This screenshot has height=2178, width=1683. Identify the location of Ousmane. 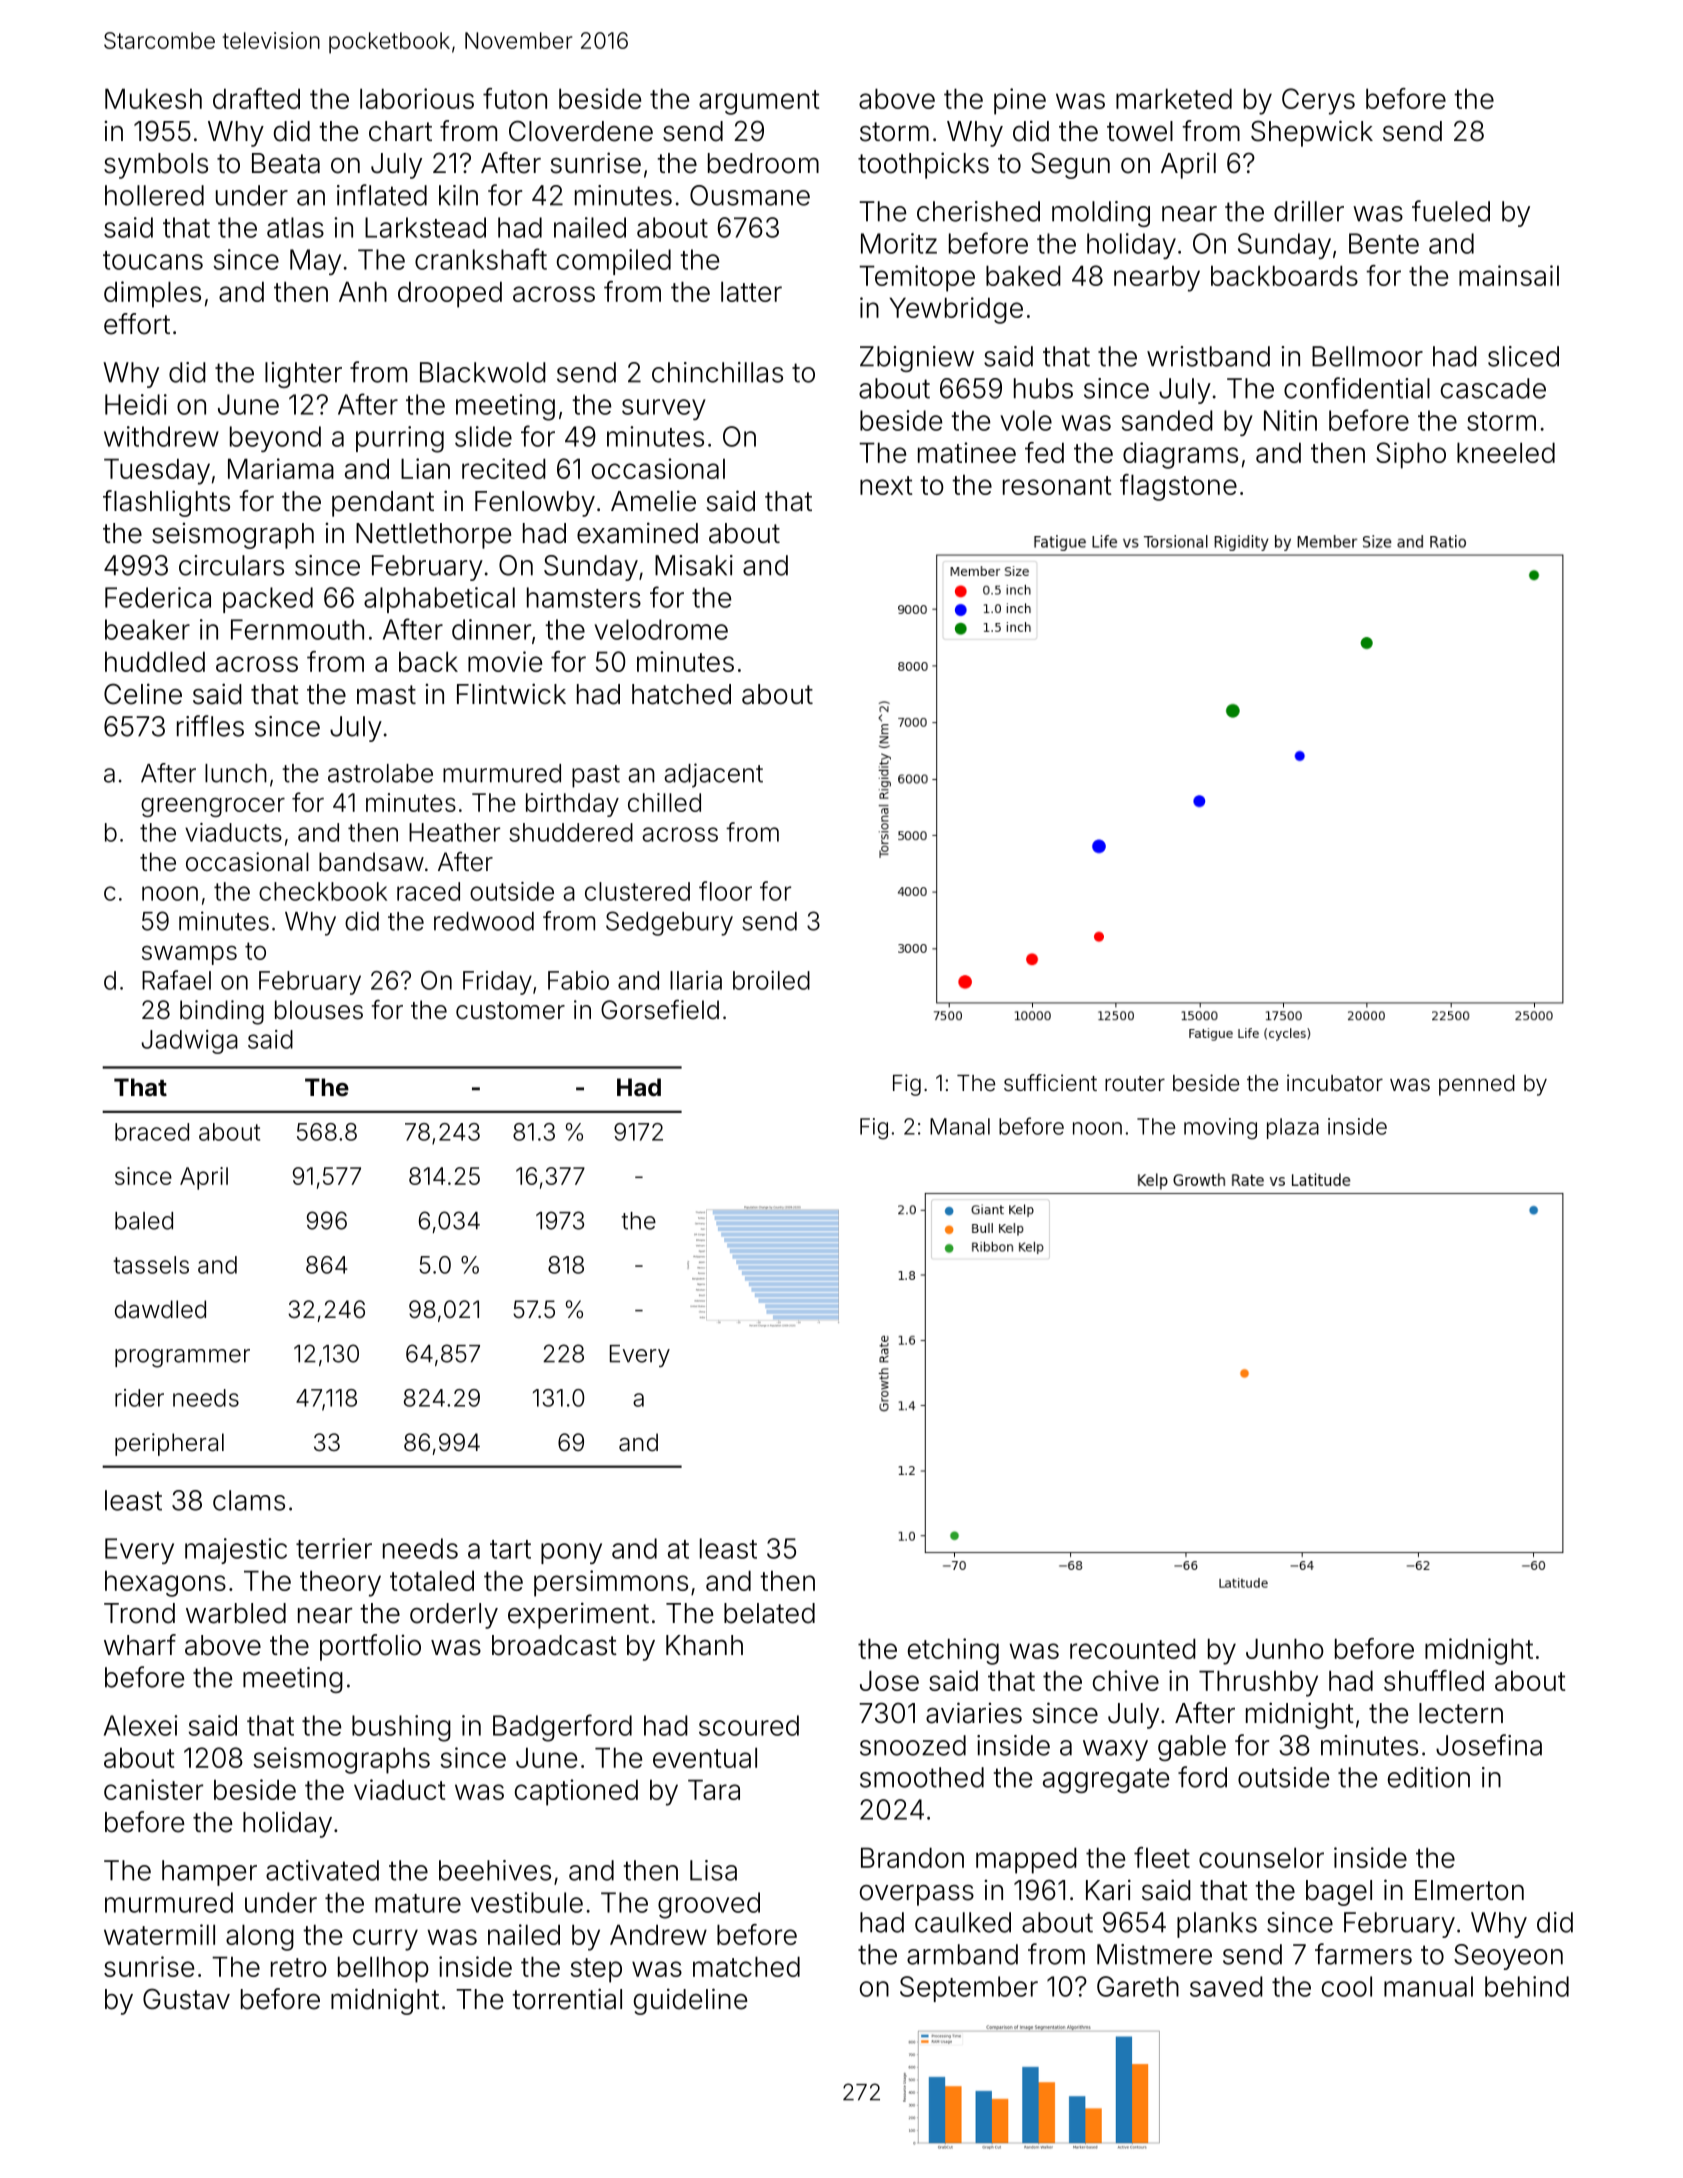
(750, 195).
